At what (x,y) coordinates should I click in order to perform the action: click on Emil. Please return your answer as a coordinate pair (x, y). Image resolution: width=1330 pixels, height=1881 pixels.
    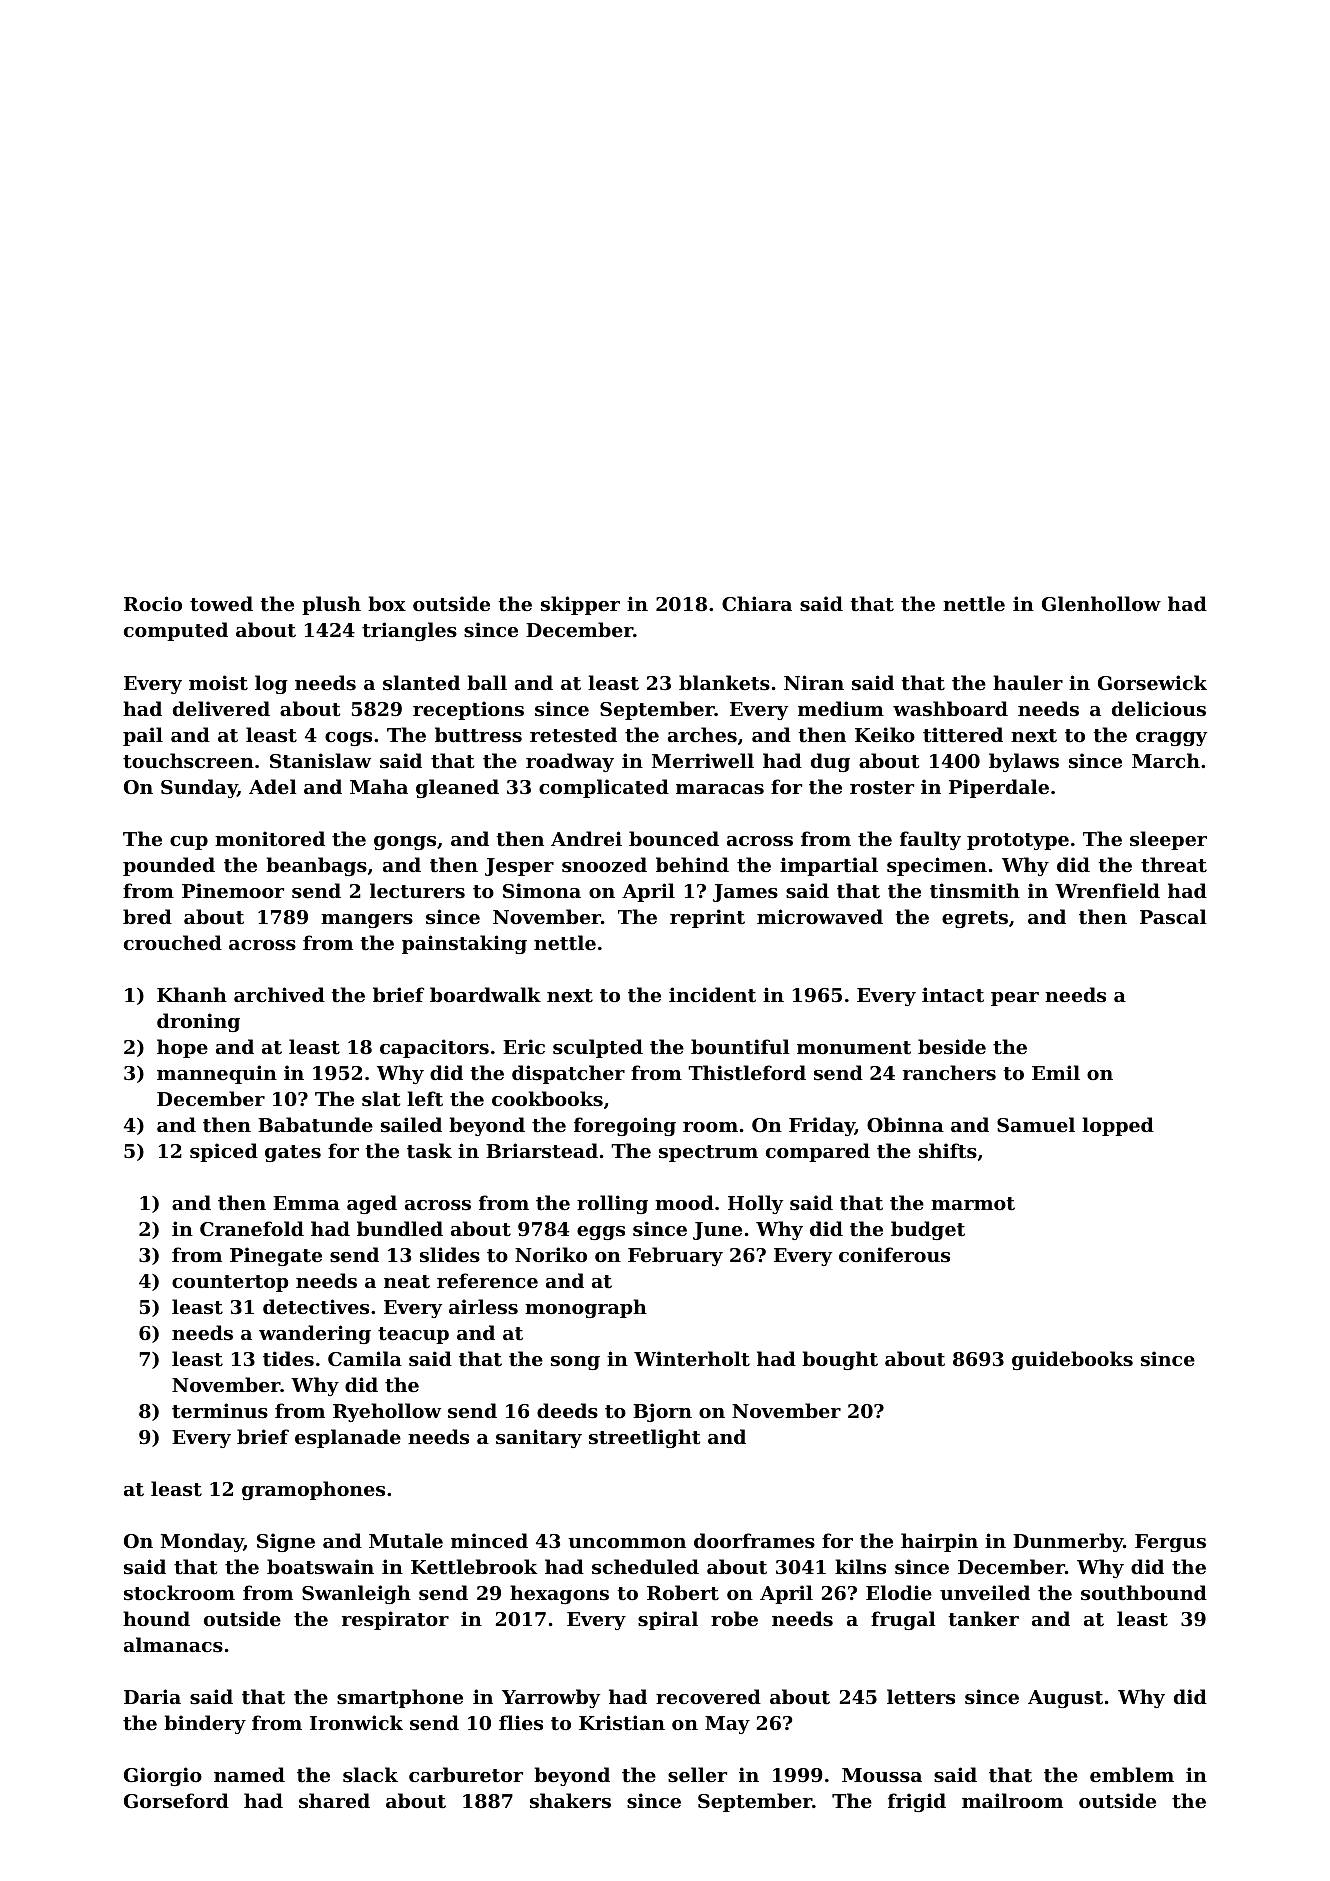
    Looking at the image, I should click on (1056, 1072).
